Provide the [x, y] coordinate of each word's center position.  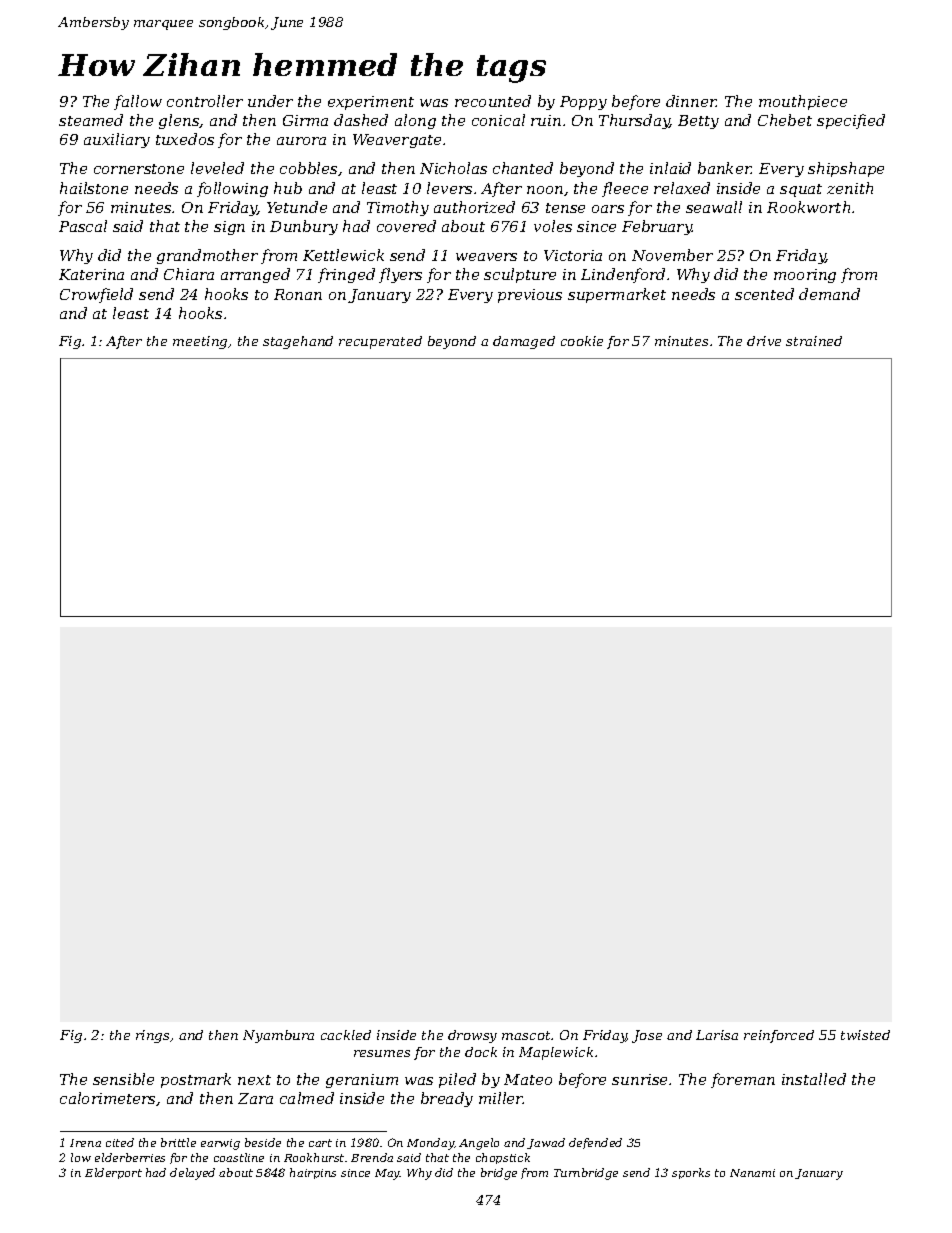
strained [814, 341]
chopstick [503, 1158]
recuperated [380, 342]
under [270, 101]
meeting [200, 342]
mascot [526, 1035]
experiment [371, 103]
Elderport [113, 1173]
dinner [691, 101]
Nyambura [278, 1036]
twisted [865, 1035]
